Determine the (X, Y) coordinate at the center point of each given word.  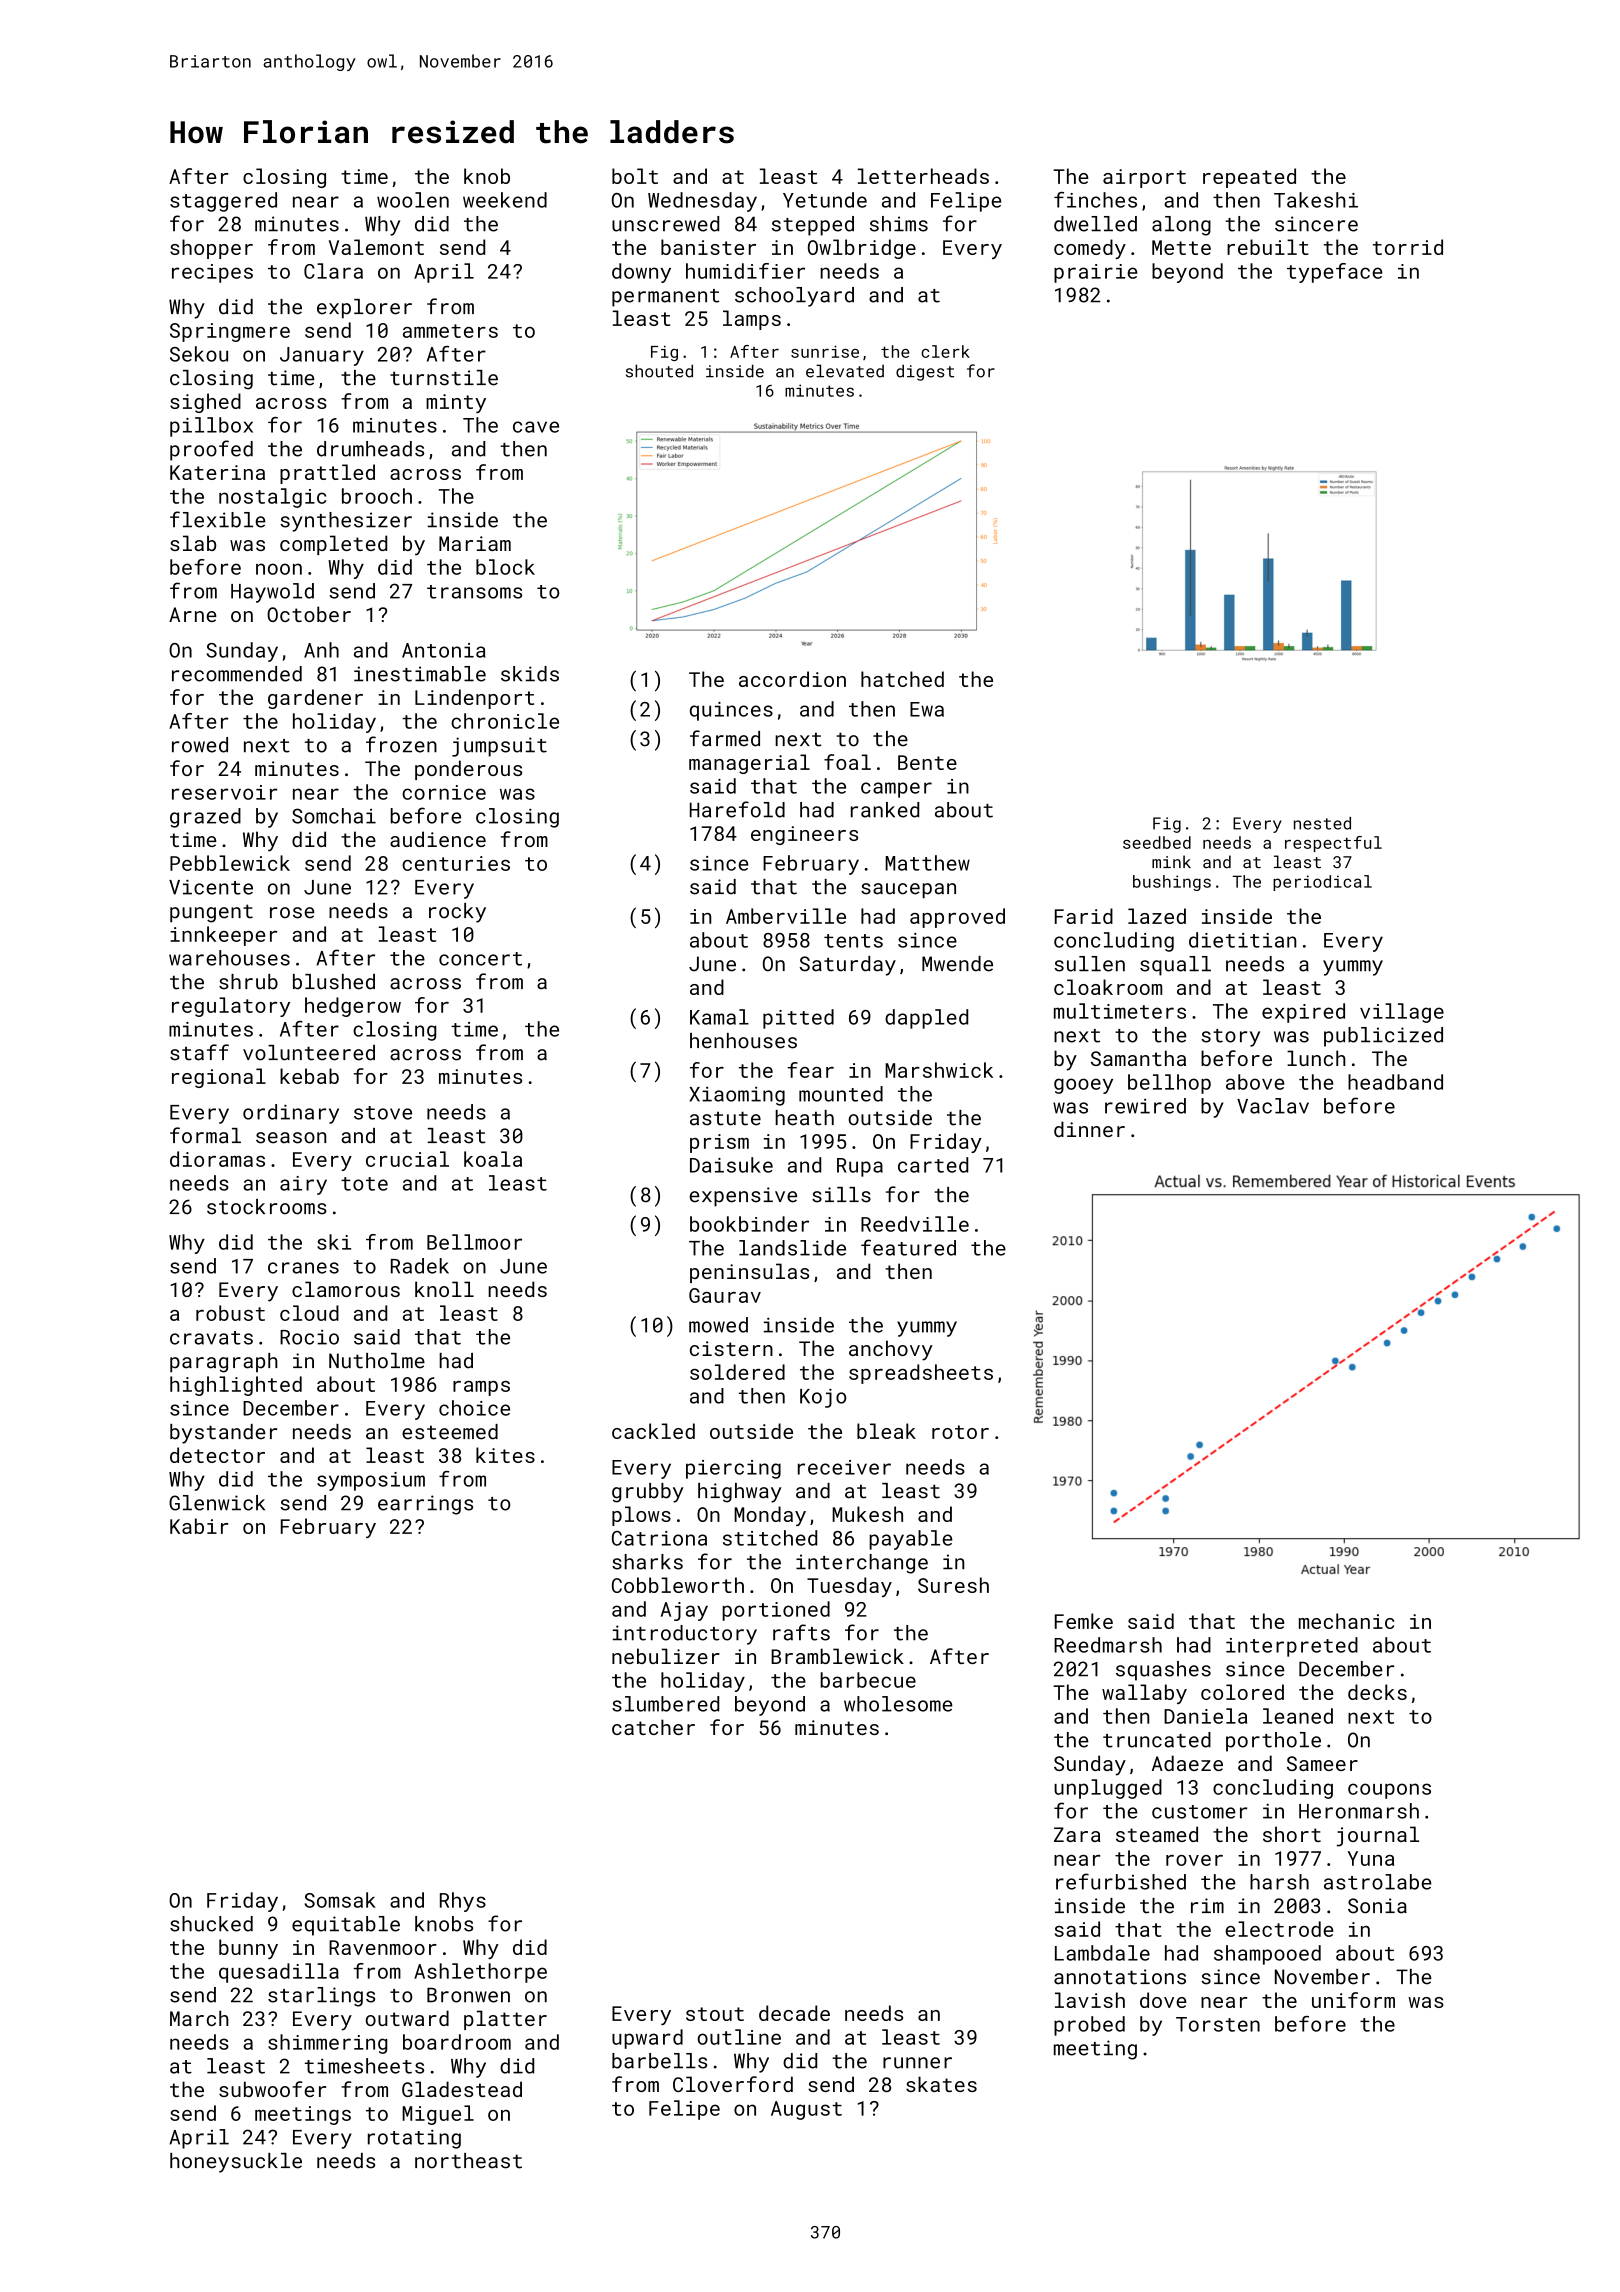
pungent (211, 913)
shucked (211, 1924)
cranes (303, 1268)
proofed (211, 450)
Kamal (719, 1017)
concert (480, 959)
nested (1322, 823)
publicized (1383, 1037)
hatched (902, 679)
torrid (1408, 247)
